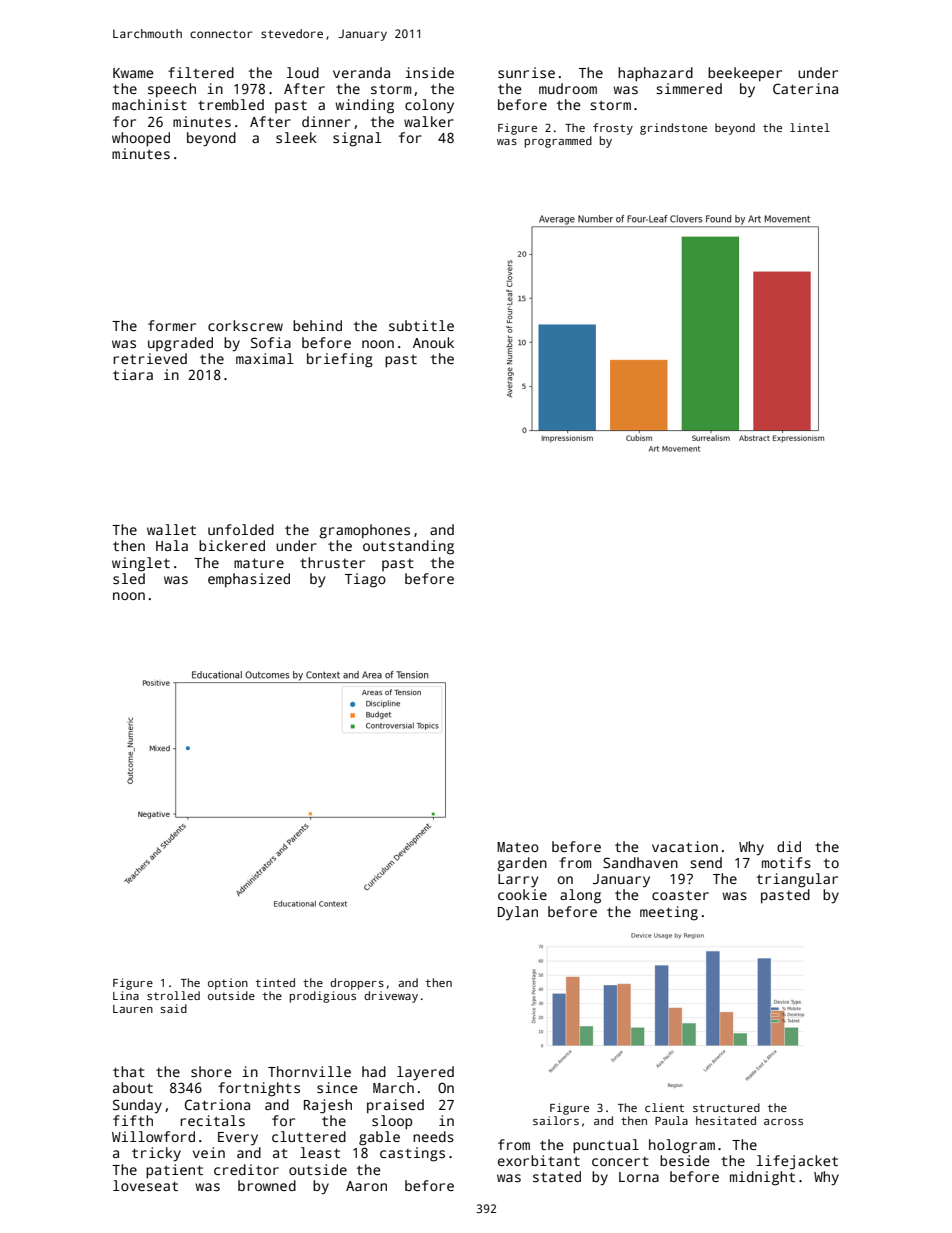 The image size is (952, 1233). What do you see at coordinates (217, 1104) in the screenshot?
I see `Catriona` at bounding box center [217, 1104].
